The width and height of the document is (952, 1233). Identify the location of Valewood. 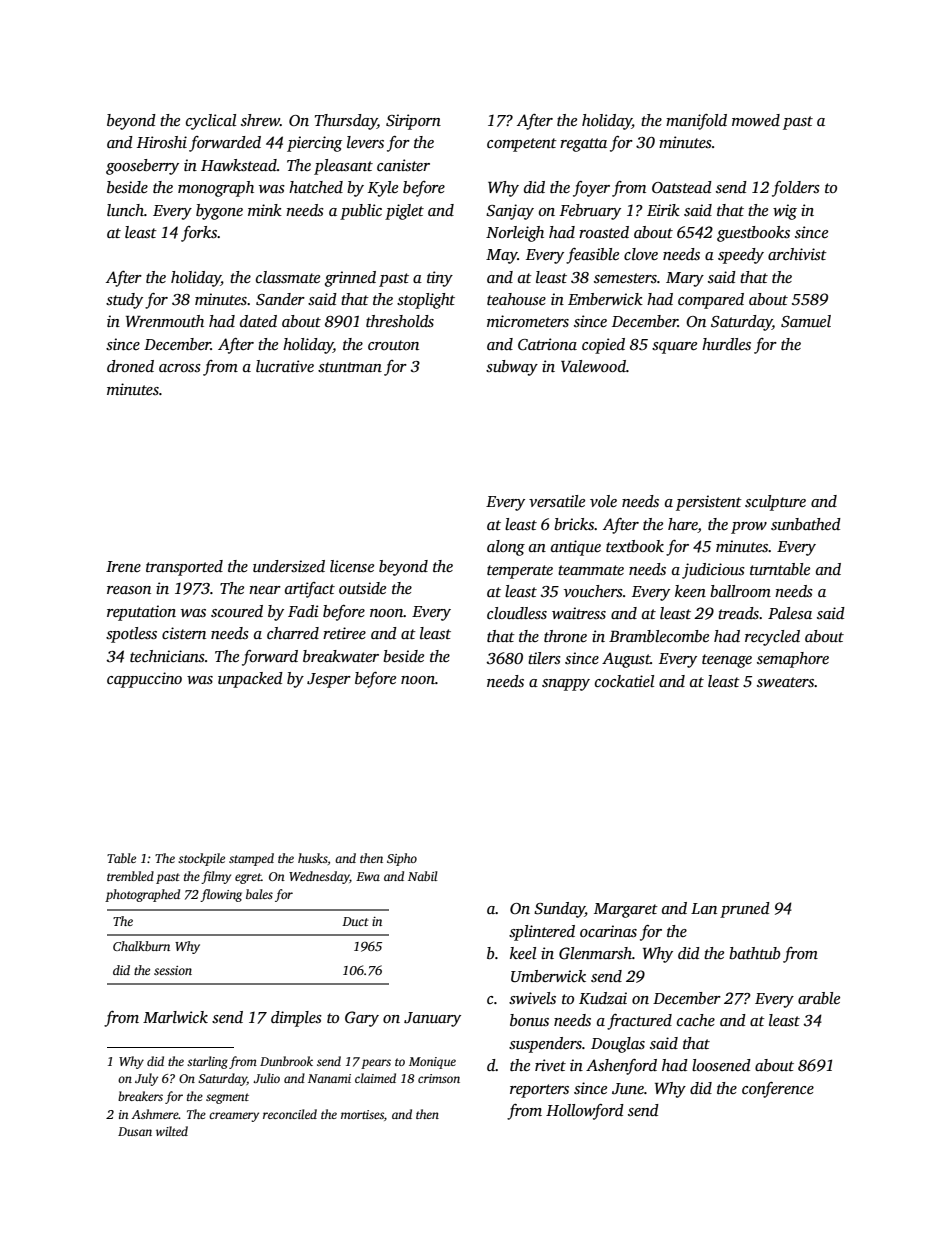
(593, 366).
